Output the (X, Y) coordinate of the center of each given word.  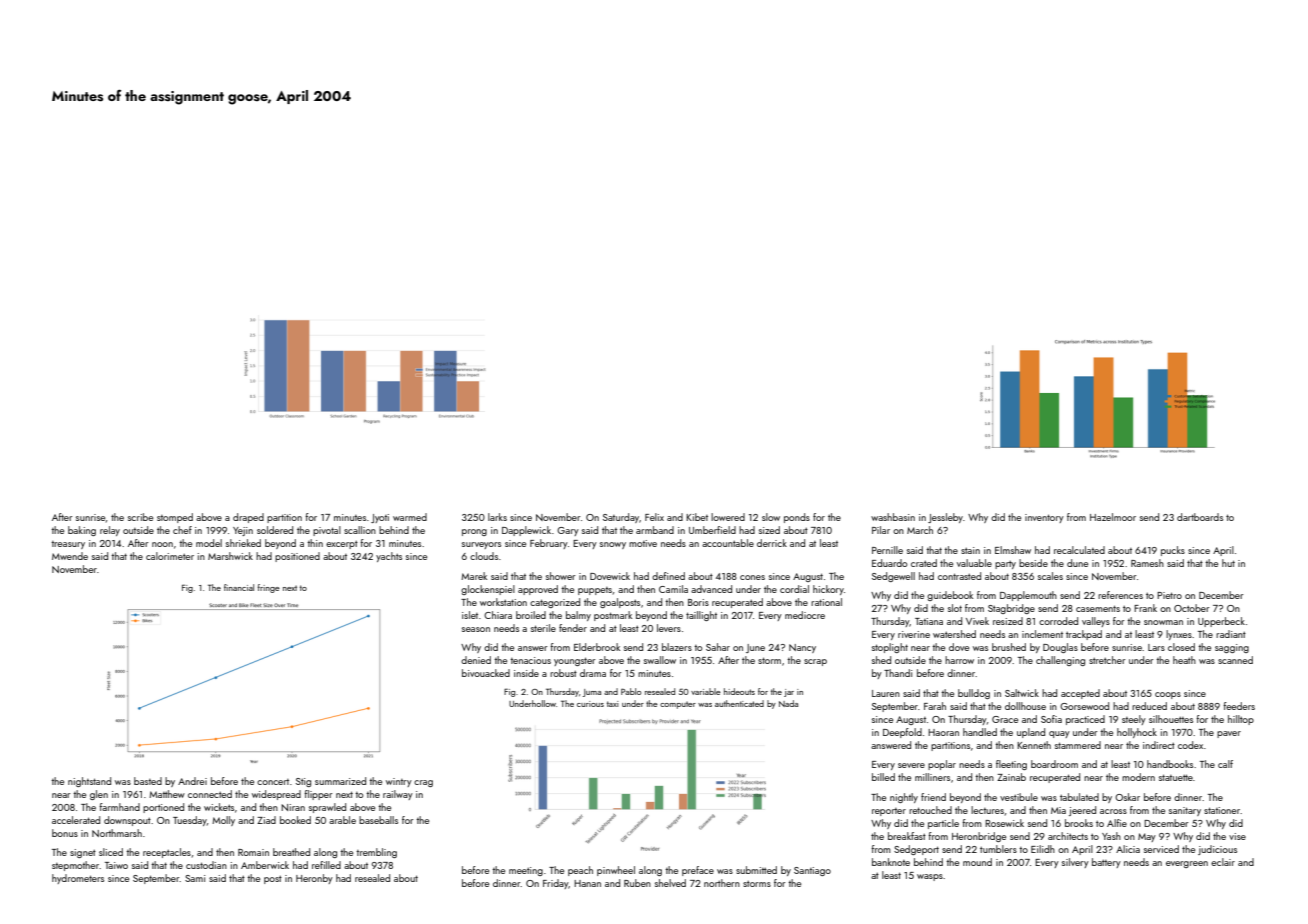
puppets (595, 591)
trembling (376, 853)
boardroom (1054, 764)
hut (1228, 563)
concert (273, 782)
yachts (389, 557)
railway (398, 795)
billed (883, 777)
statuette (1176, 777)
